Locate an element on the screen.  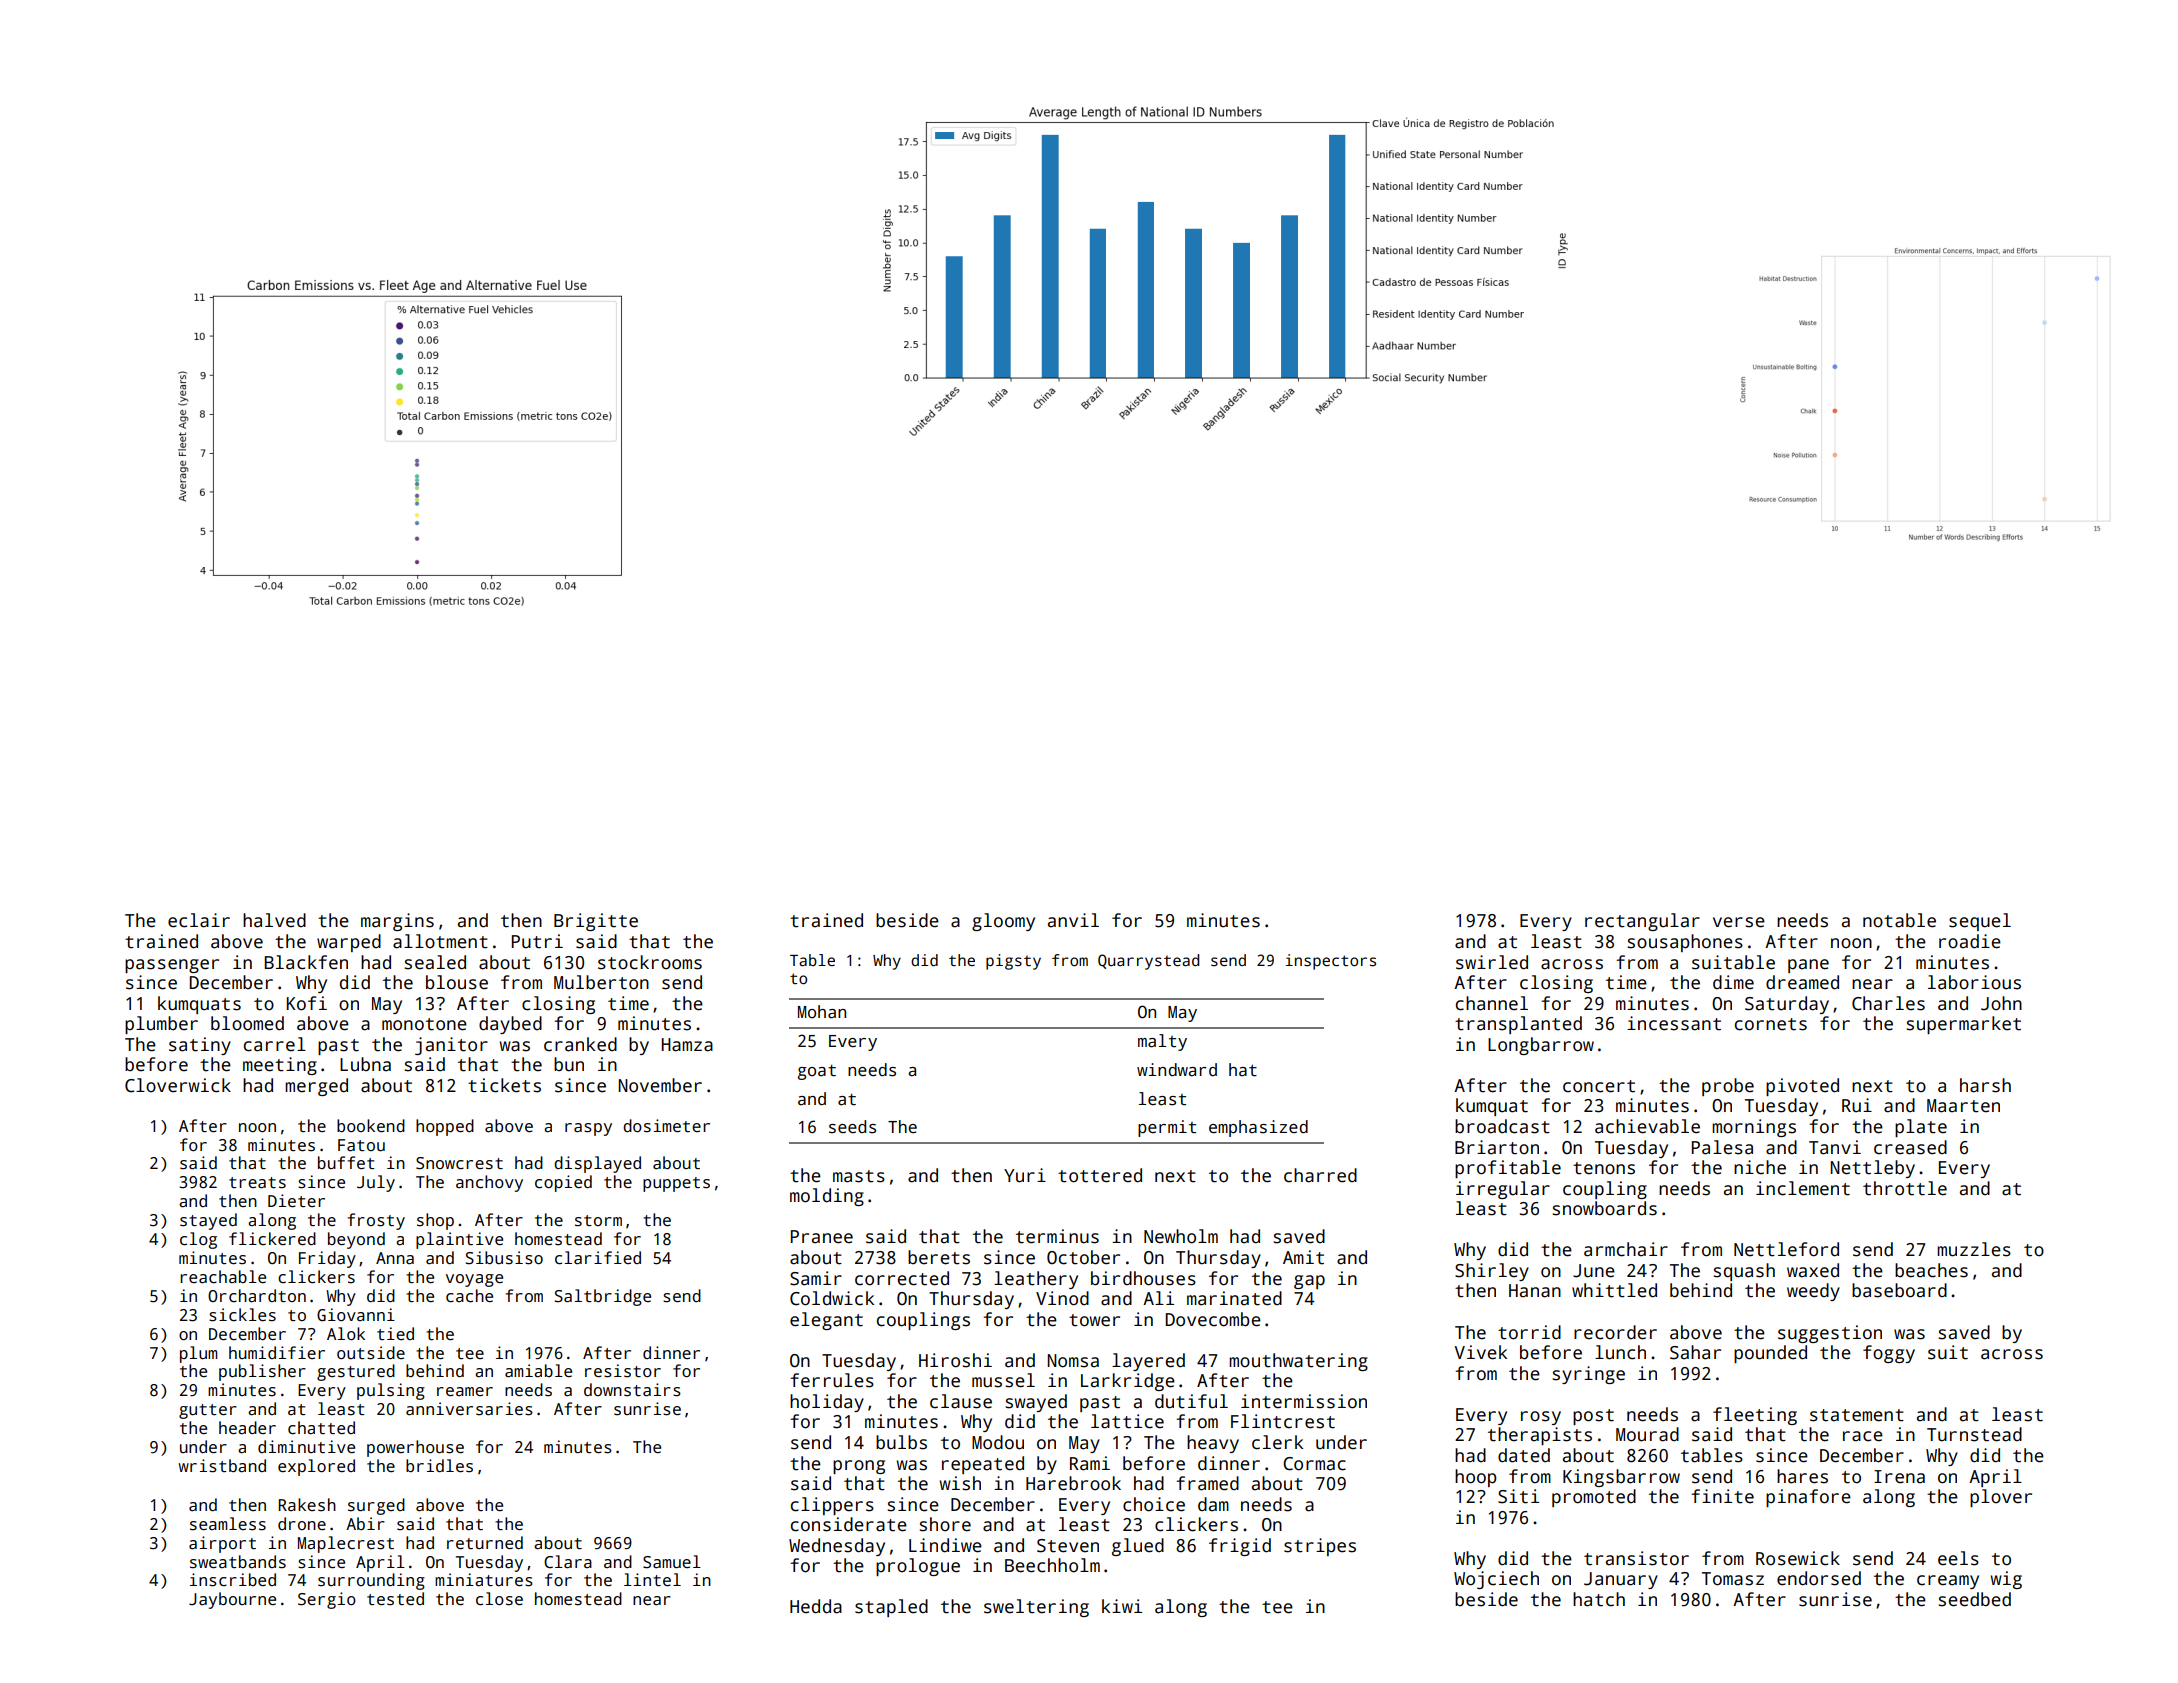
Samuel is located at coordinates (672, 1562).
